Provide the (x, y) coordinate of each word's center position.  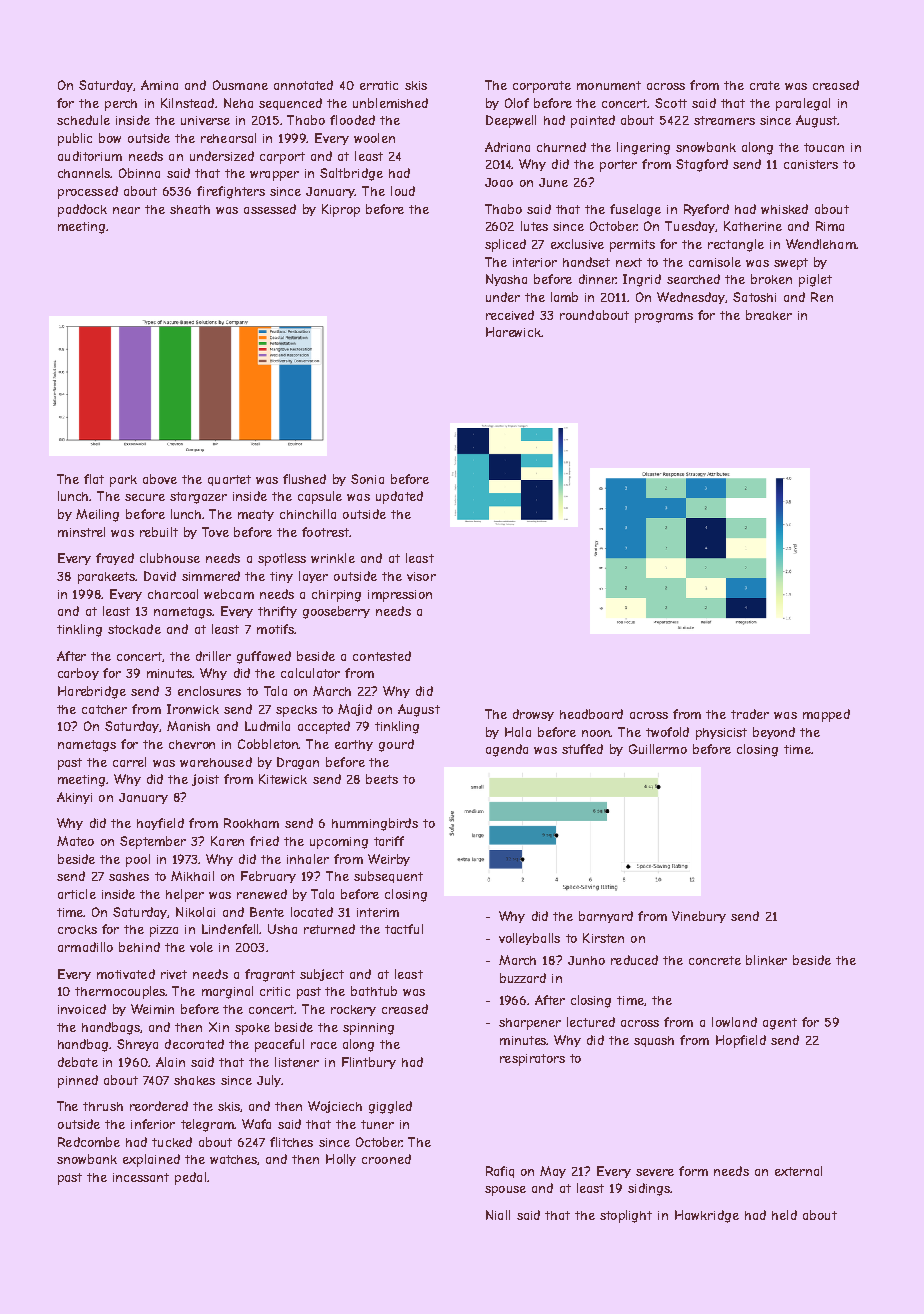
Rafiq (500, 1172)
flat (94, 479)
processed (88, 192)
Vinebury (699, 917)
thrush (103, 1106)
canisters (811, 164)
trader (750, 714)
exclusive (577, 244)
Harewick (513, 332)
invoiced (82, 1009)
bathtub (374, 991)
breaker (769, 315)
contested (382, 656)
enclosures (209, 691)
